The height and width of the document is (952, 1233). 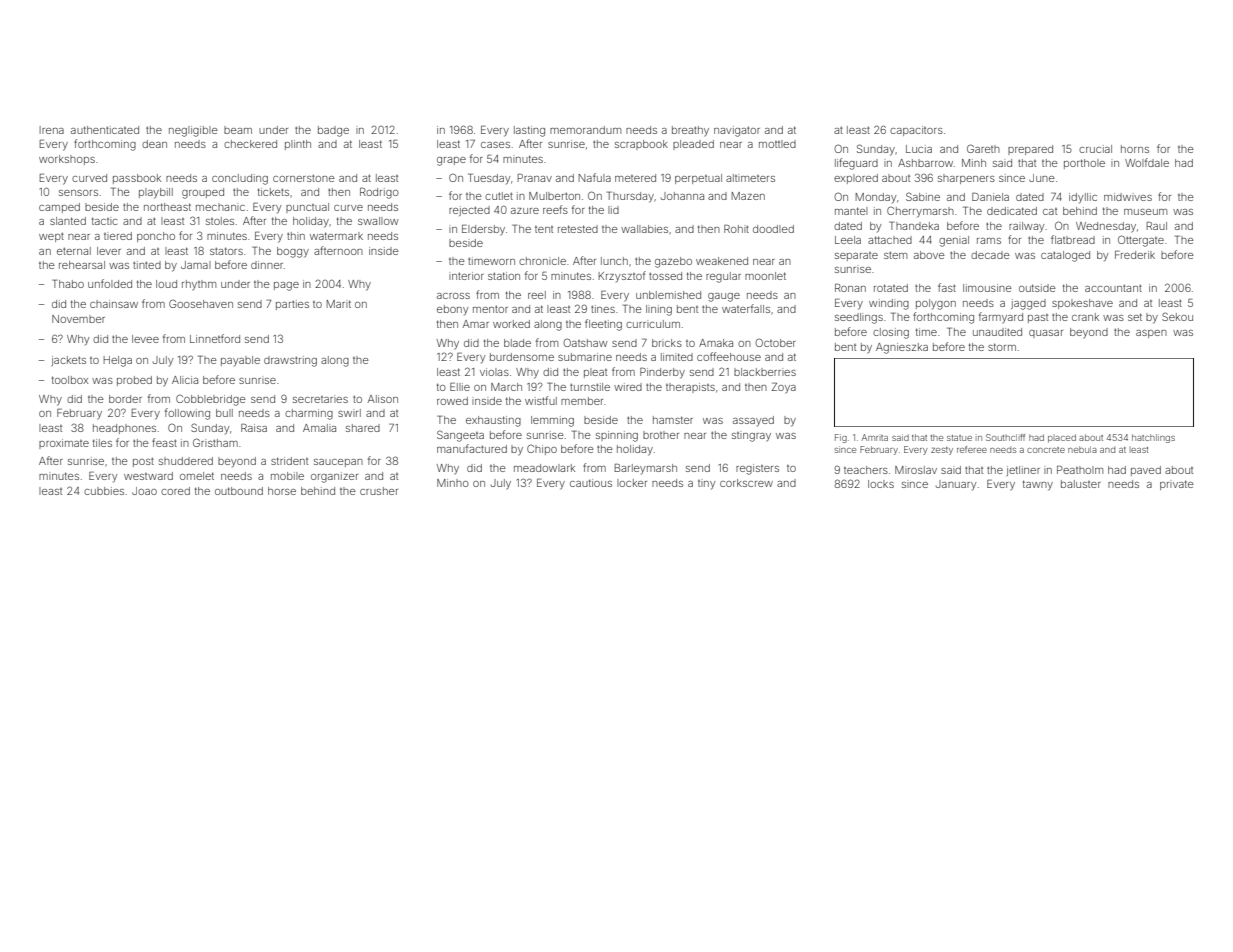 What do you see at coordinates (309, 414) in the document?
I see `charming` at bounding box center [309, 414].
